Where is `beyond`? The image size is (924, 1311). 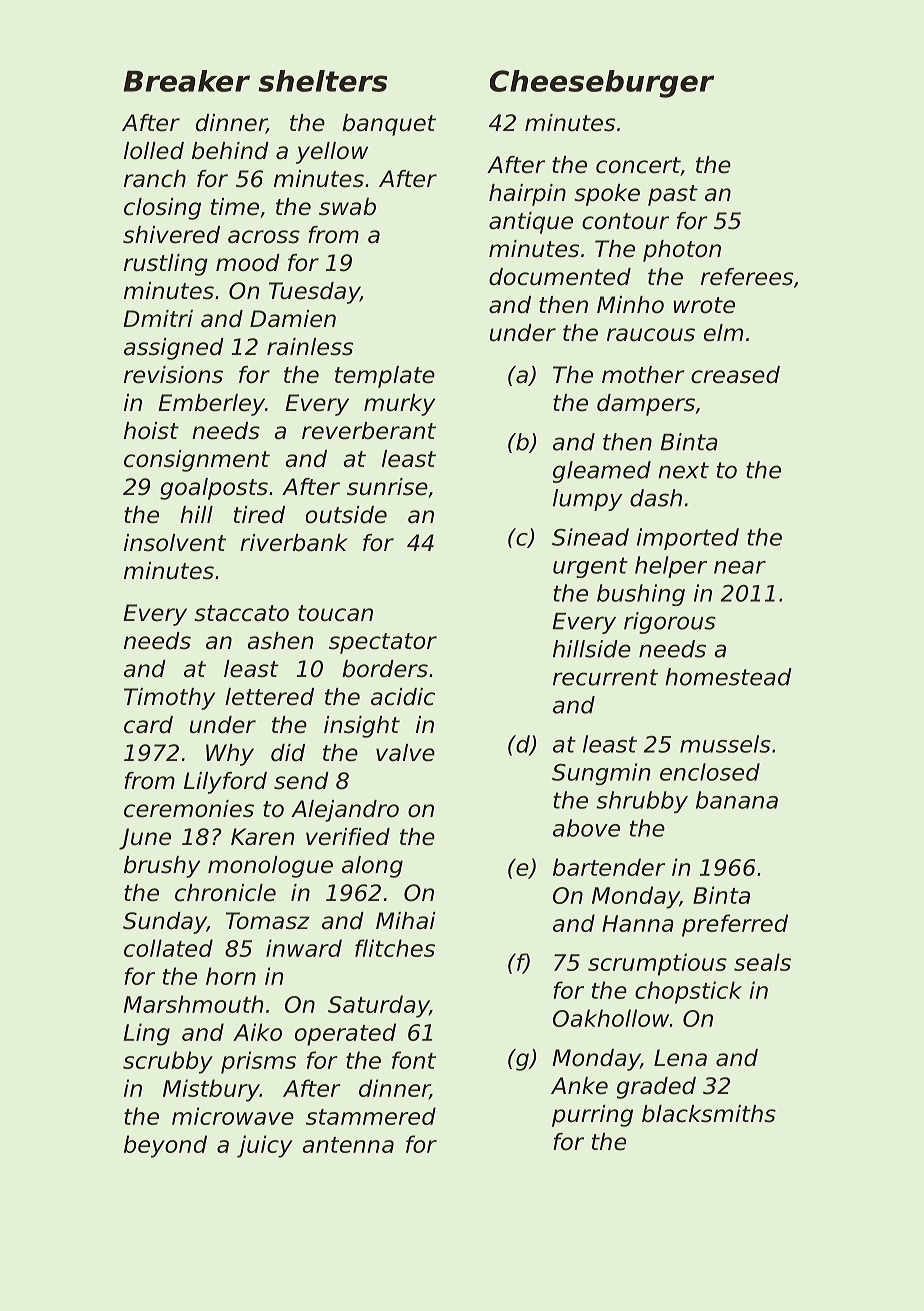 beyond is located at coordinates (165, 1146).
